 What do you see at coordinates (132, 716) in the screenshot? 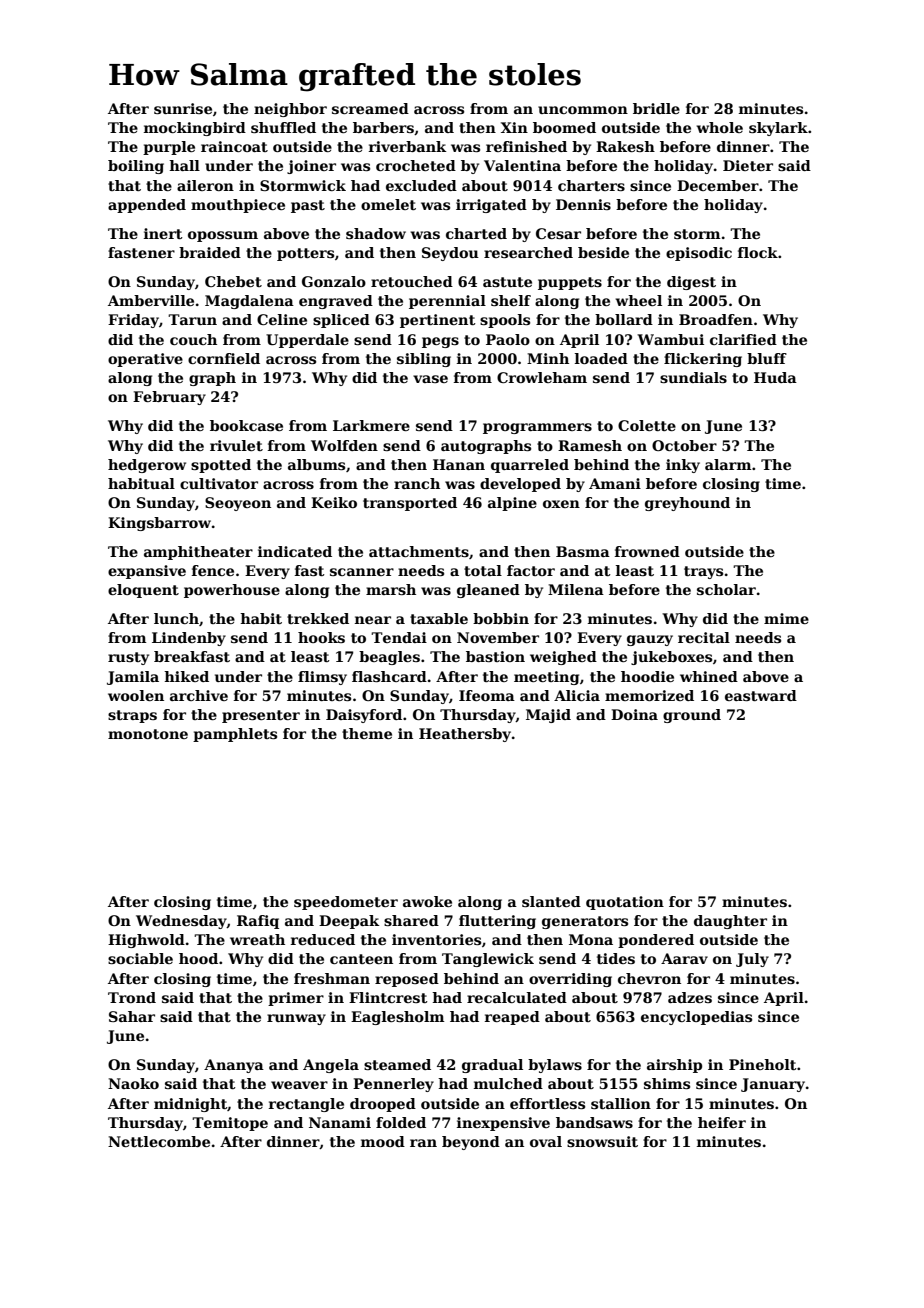
I see `straps` at bounding box center [132, 716].
